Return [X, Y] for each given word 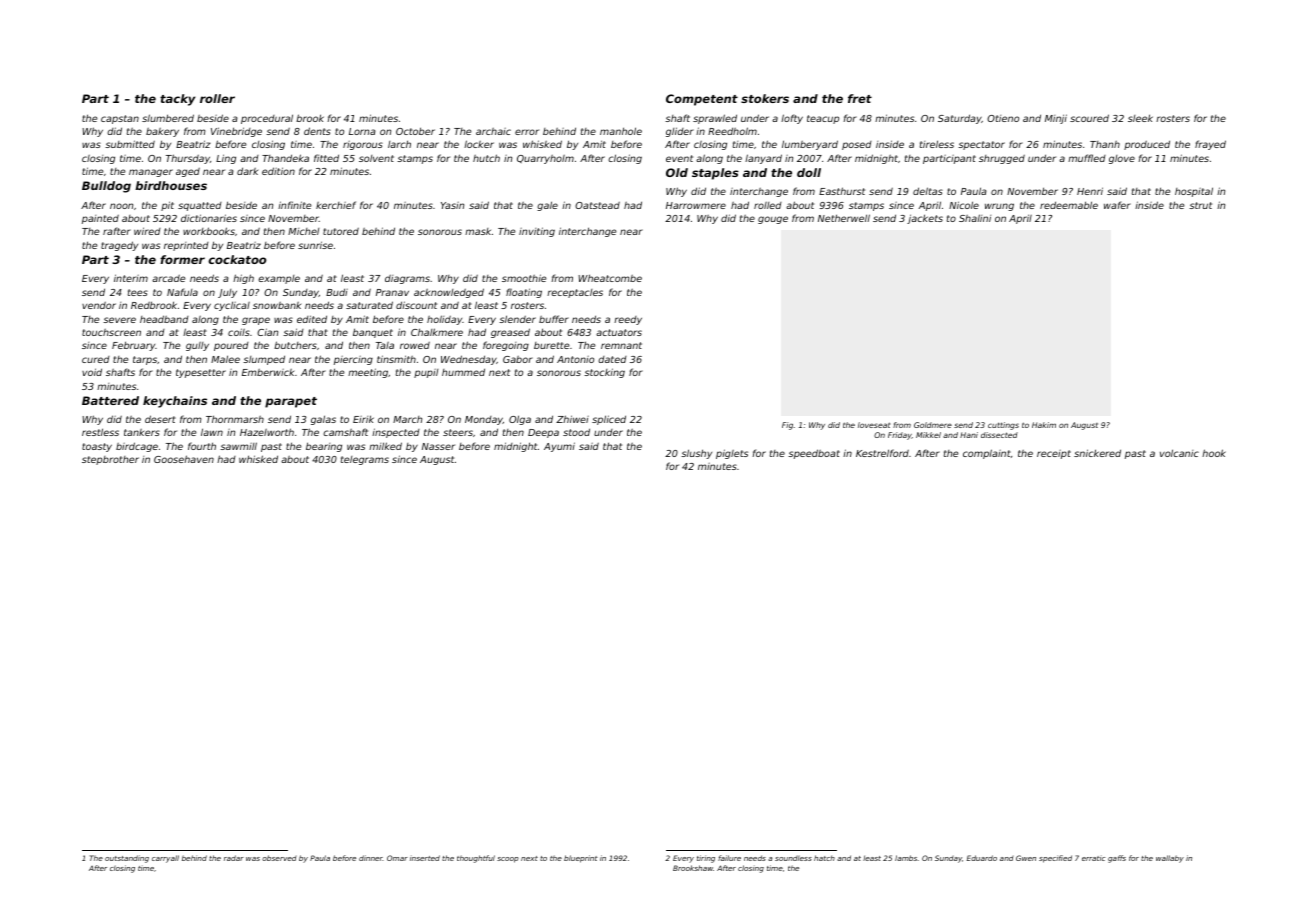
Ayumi [559, 447]
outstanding [127, 859]
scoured [1089, 118]
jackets [925, 219]
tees [138, 292]
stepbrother [110, 460]
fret [860, 98]
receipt [1054, 454]
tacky [177, 100]
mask [478, 231]
